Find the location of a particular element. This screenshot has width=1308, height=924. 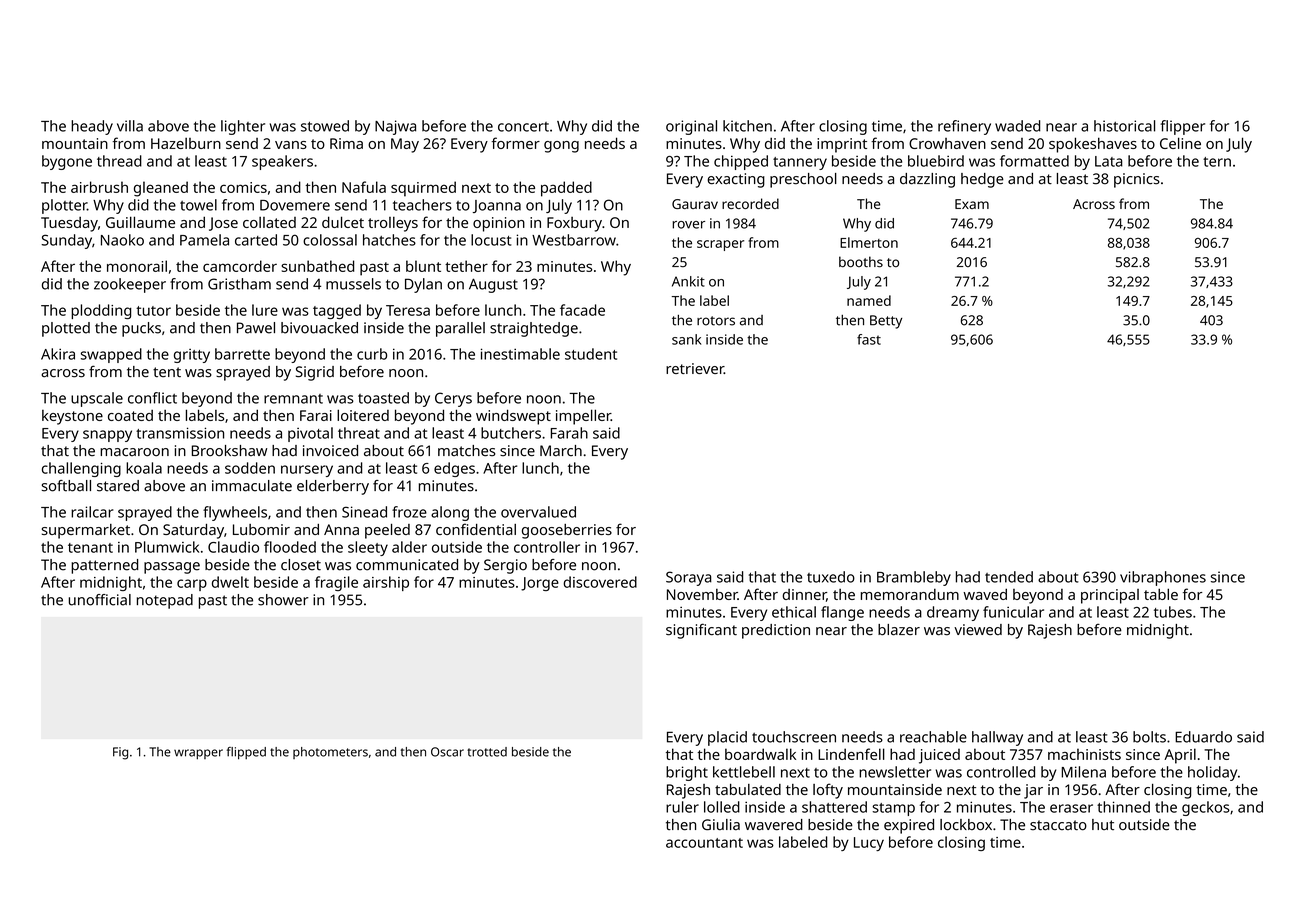

significant is located at coordinates (701, 631).
